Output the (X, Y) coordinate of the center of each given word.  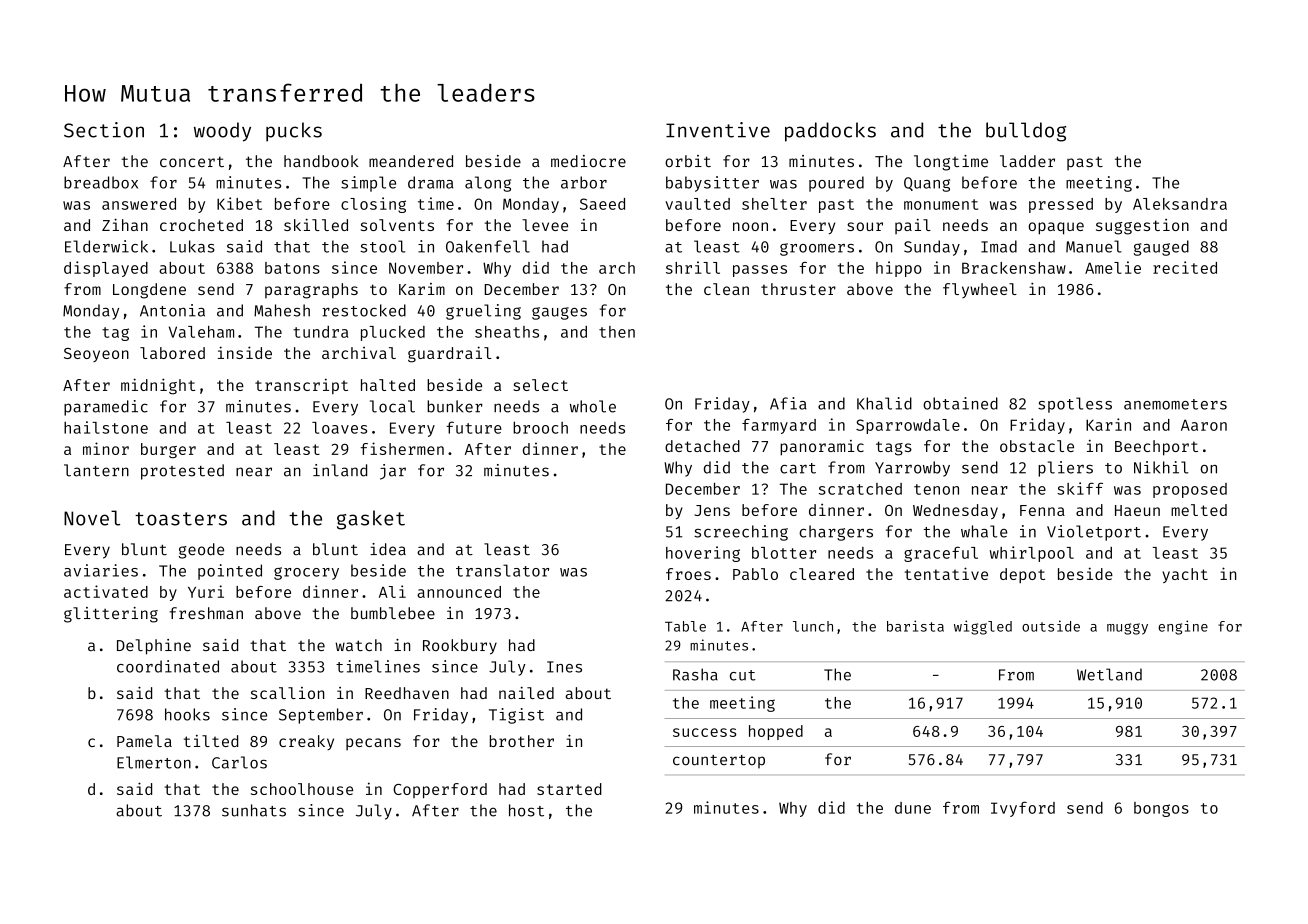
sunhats (254, 810)
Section (104, 130)
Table (685, 626)
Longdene (149, 291)
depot (1022, 575)
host (526, 810)
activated (106, 591)
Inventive (718, 130)
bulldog (1026, 132)
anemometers (1175, 404)
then (617, 332)
